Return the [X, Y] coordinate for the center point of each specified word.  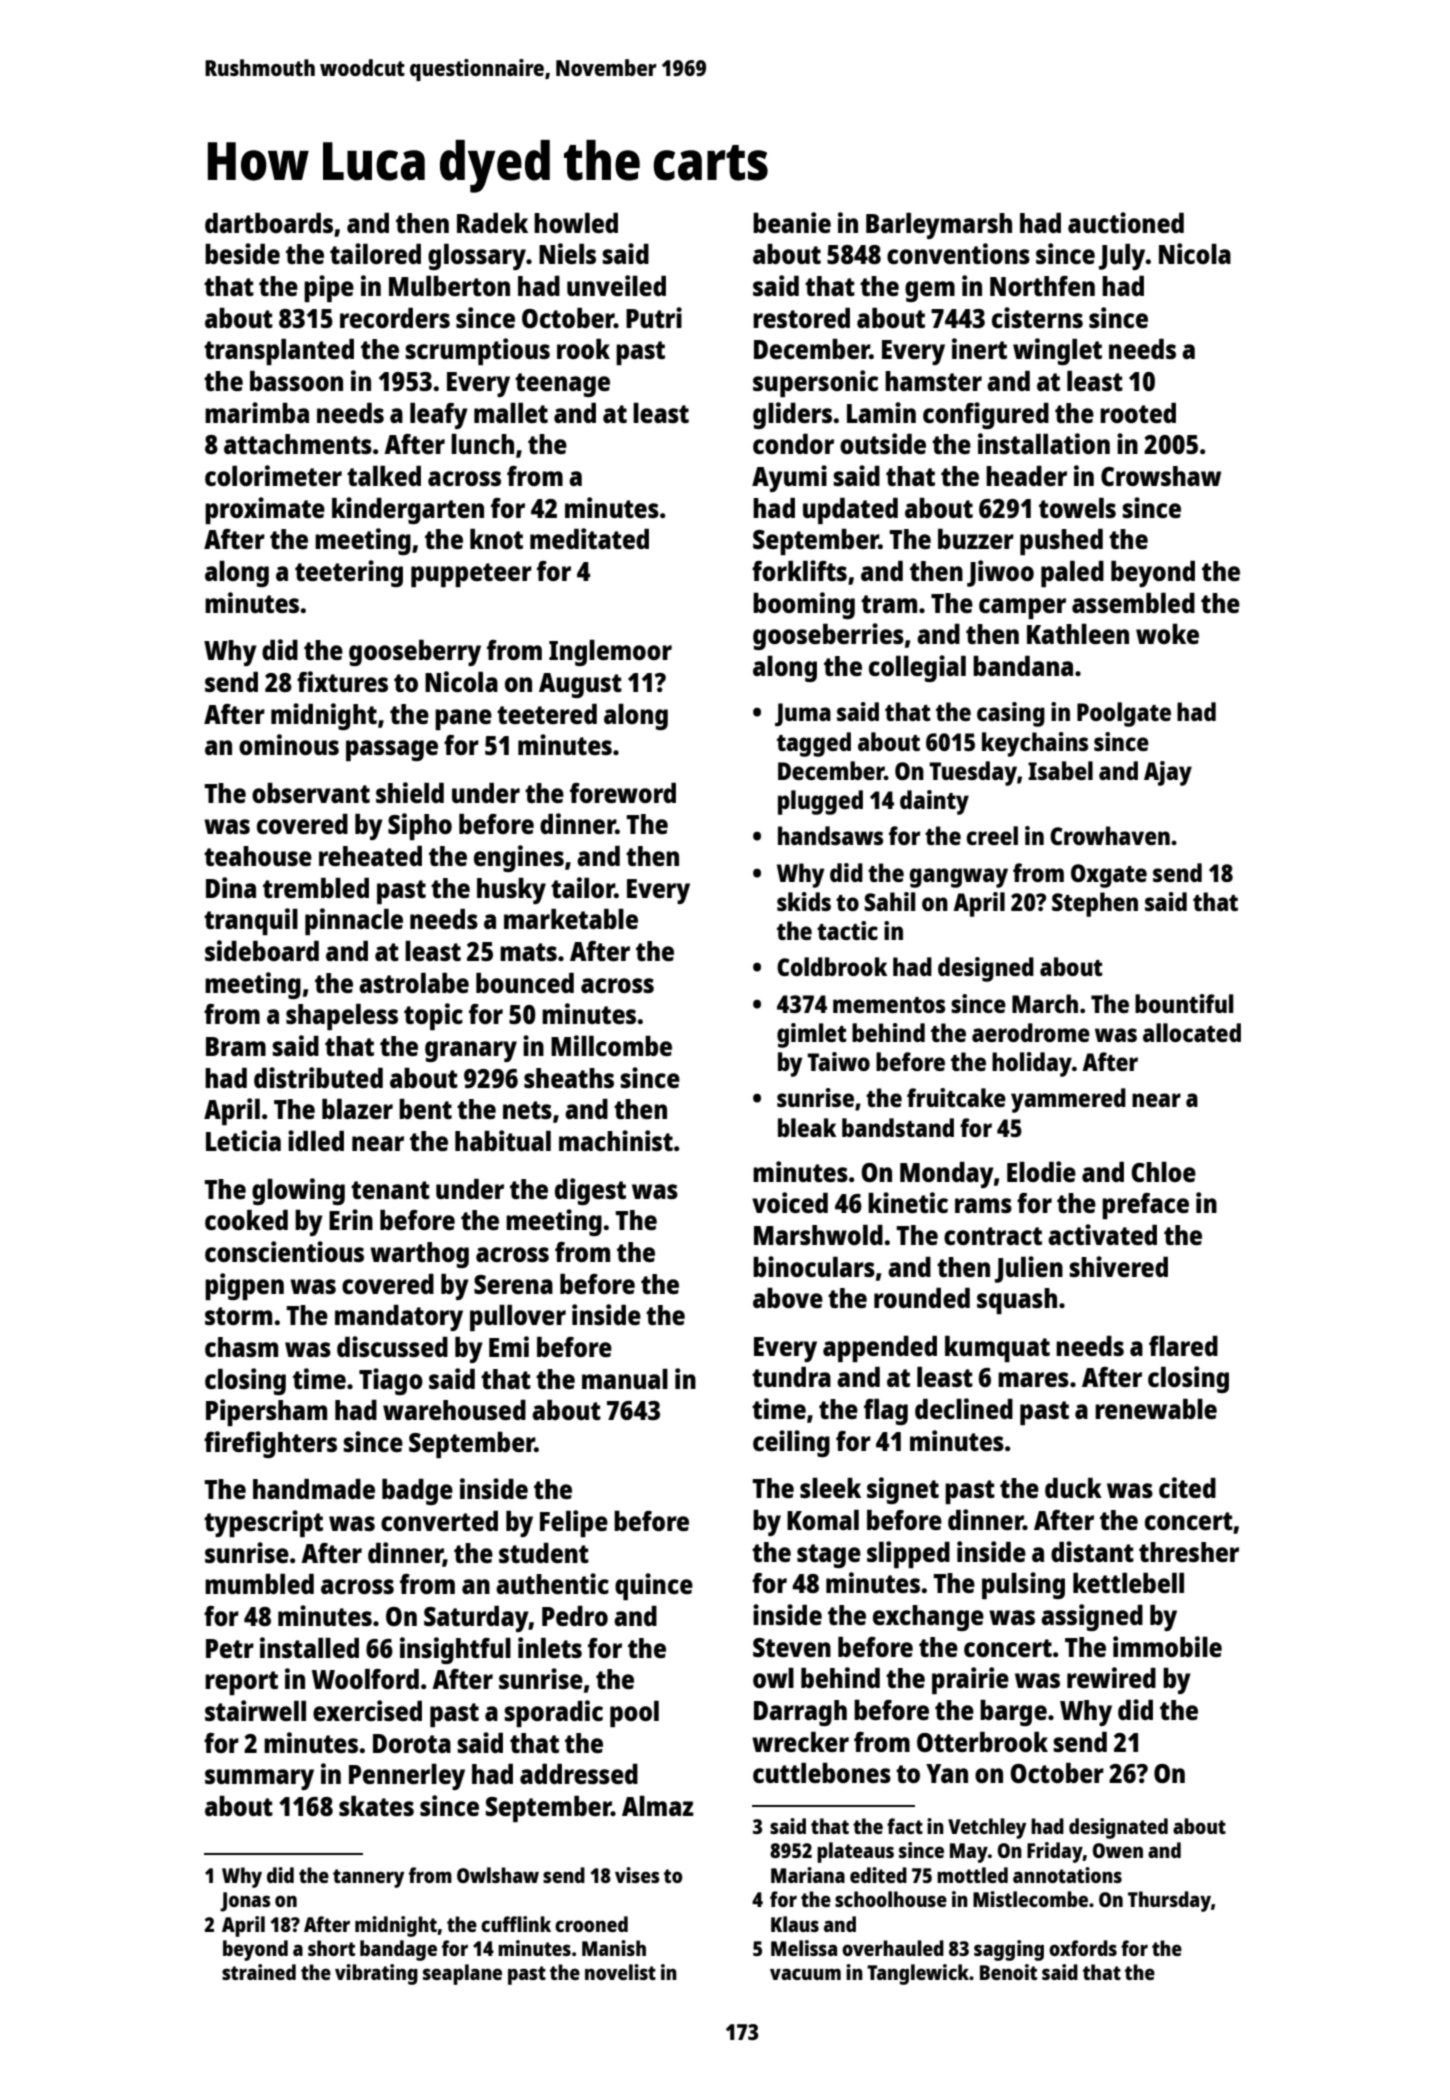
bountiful [1184, 1003]
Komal [823, 1520]
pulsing [1023, 1585]
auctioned [1126, 222]
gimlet [812, 1035]
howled [576, 223]
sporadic [553, 1713]
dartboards [269, 223]
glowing [298, 1191]
